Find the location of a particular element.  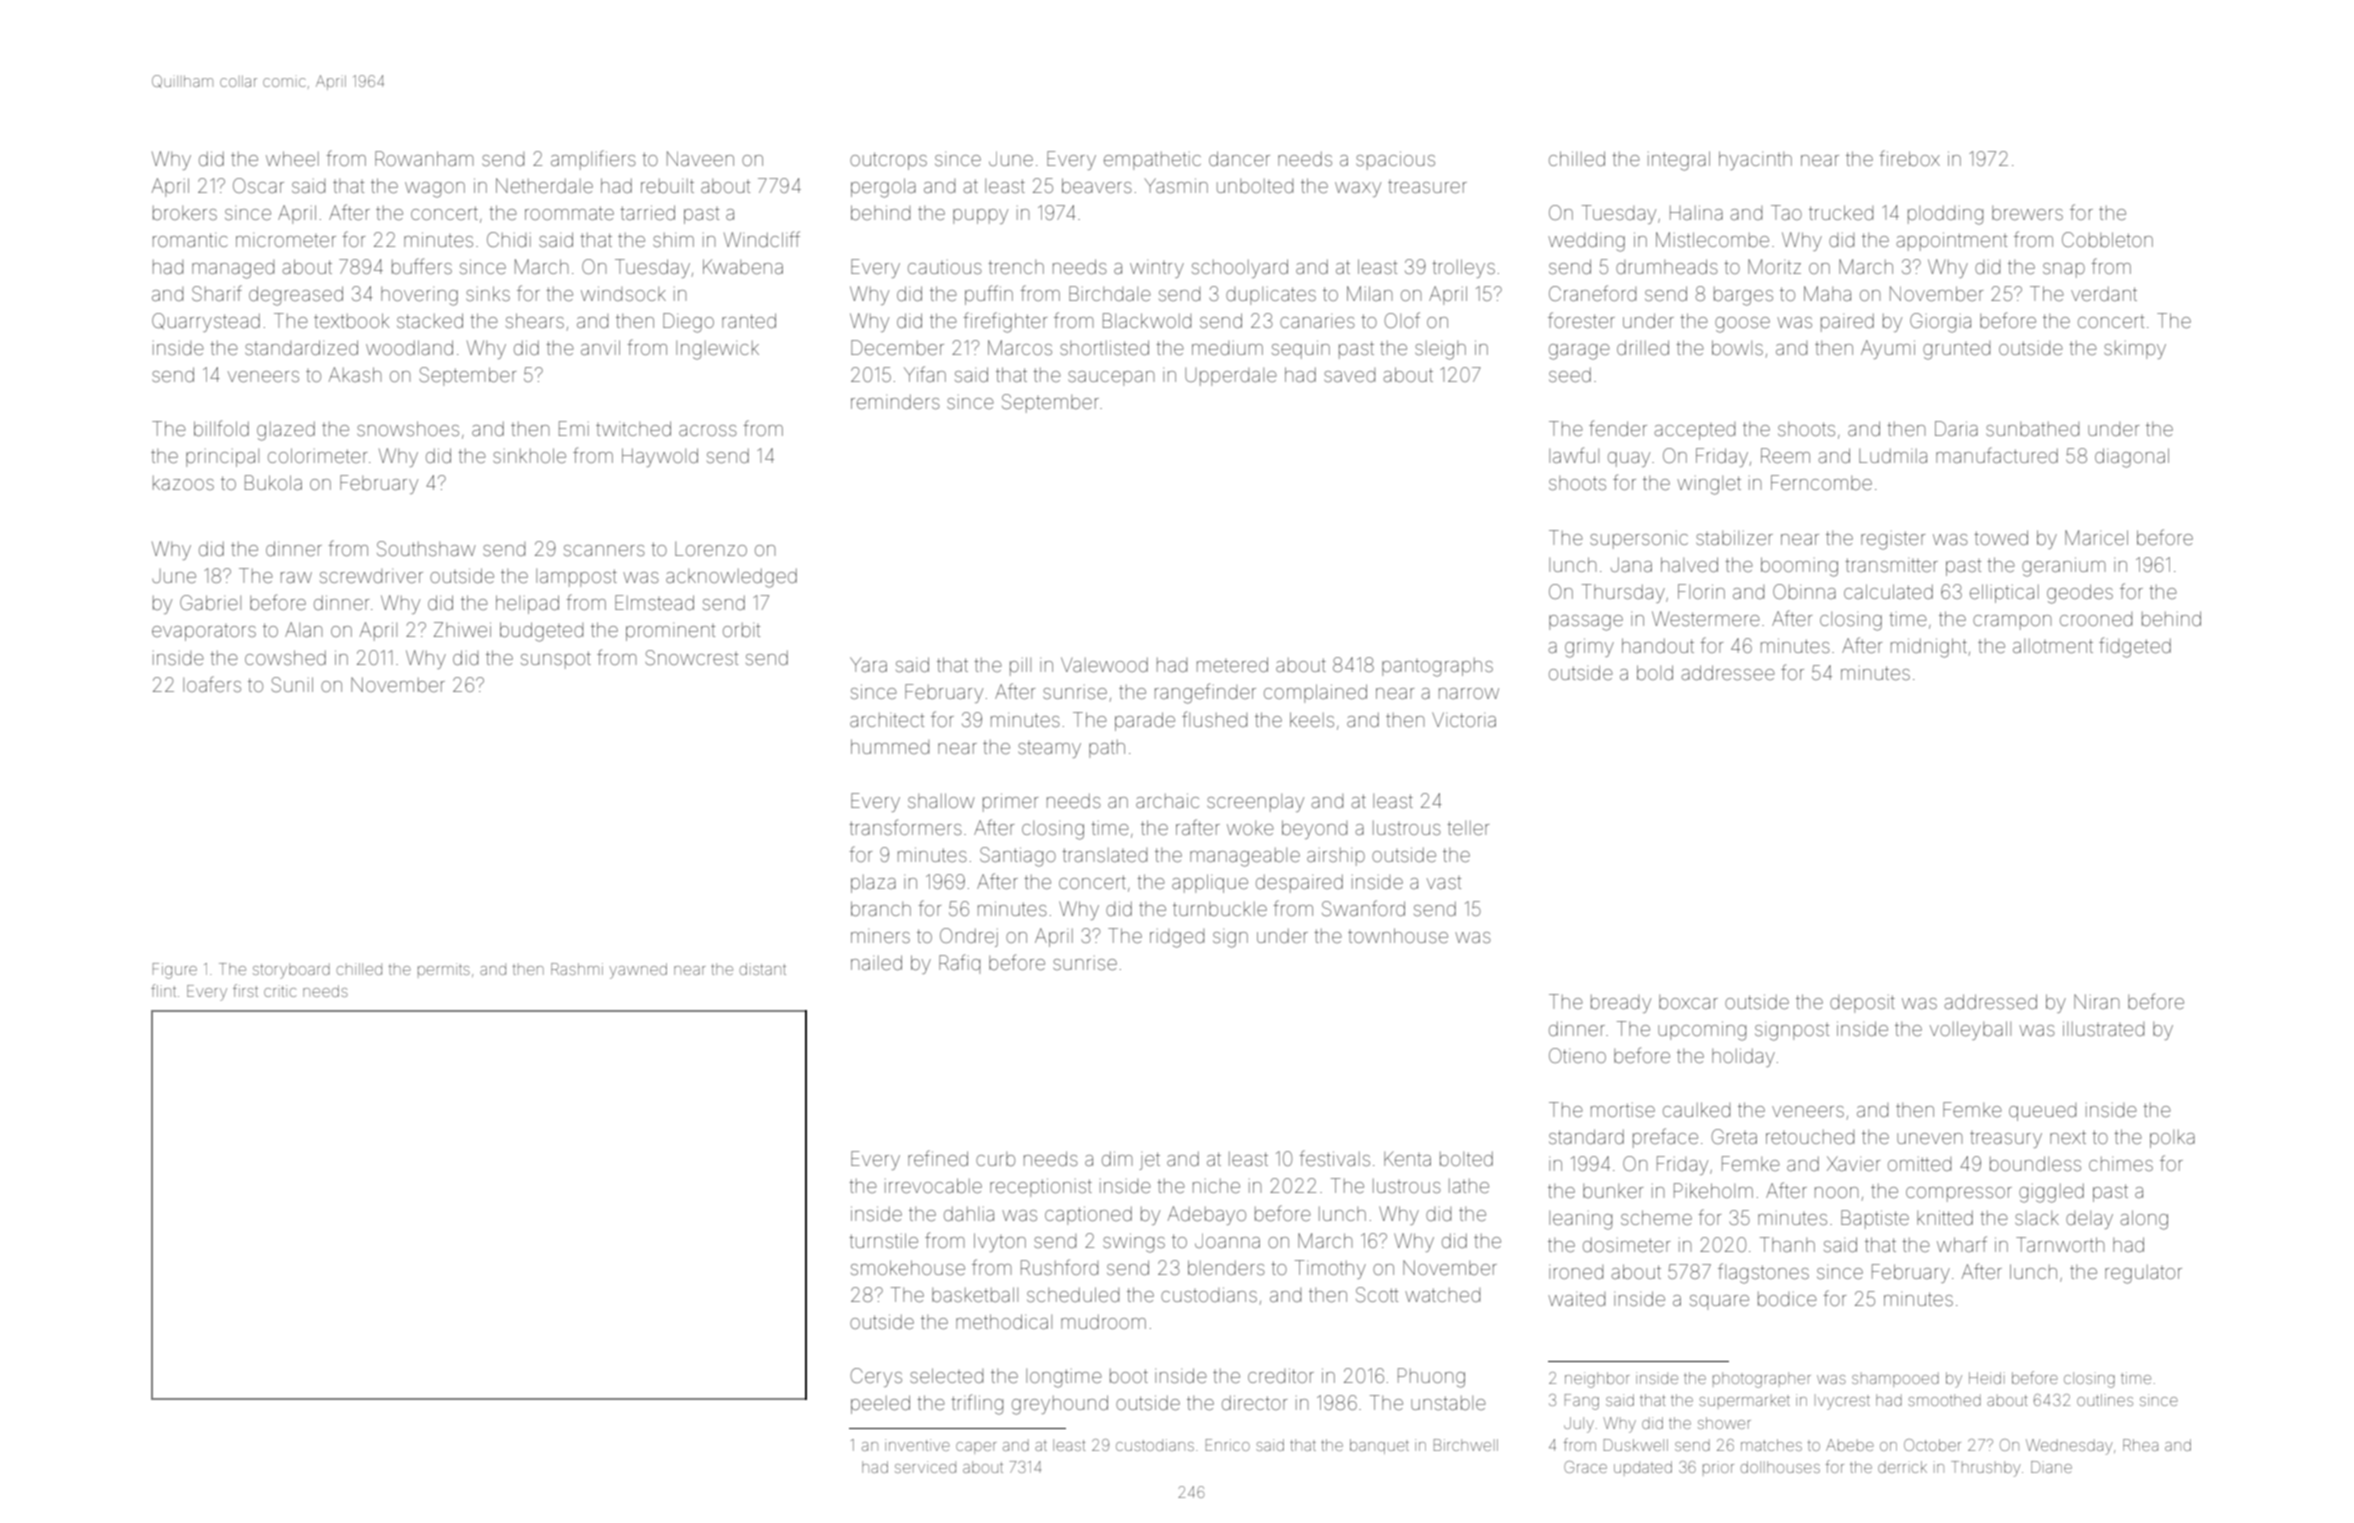

fidgeted is located at coordinates (2135, 647).
